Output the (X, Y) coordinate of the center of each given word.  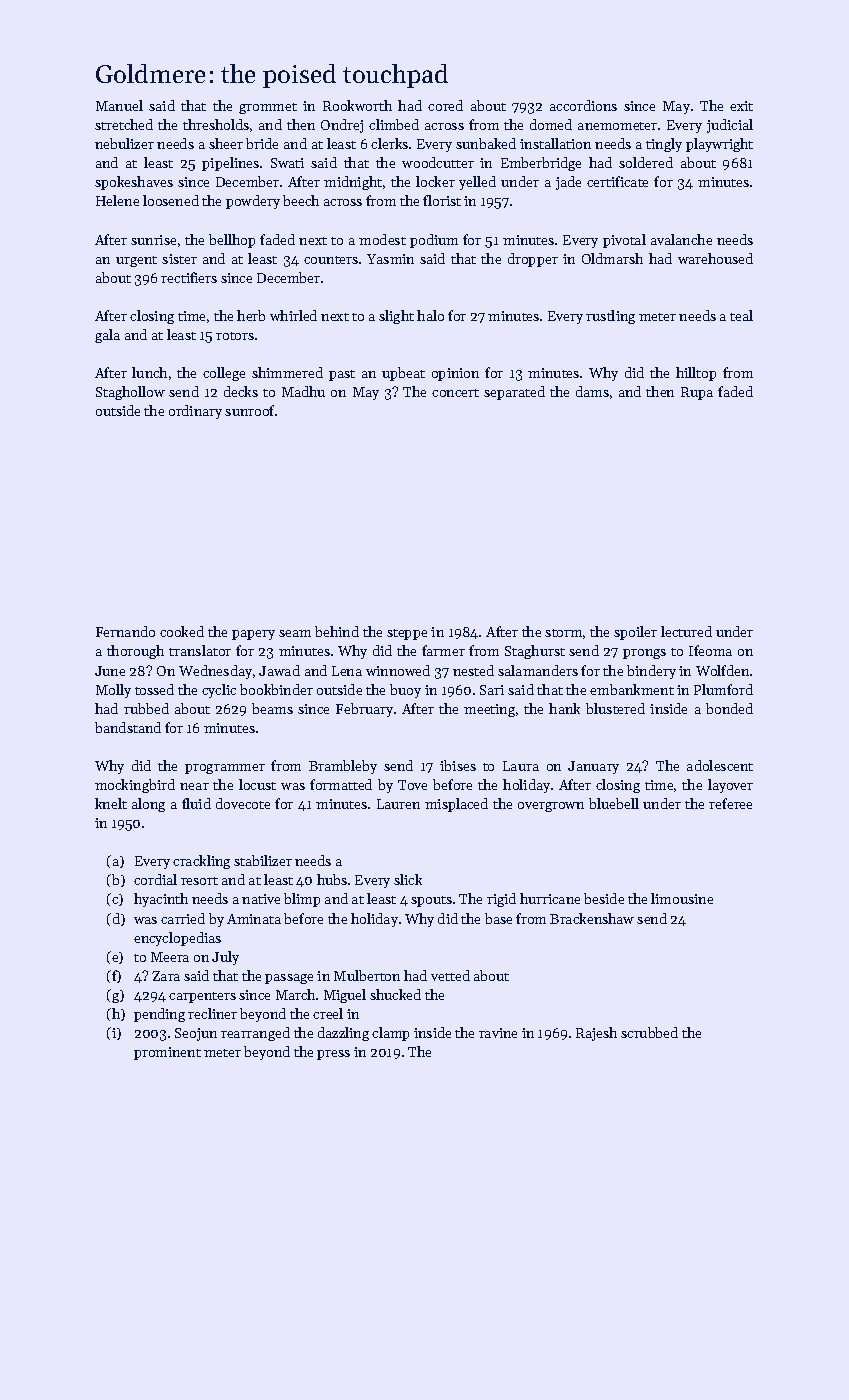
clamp (390, 1034)
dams (592, 391)
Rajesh (596, 1034)
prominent (167, 1053)
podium (434, 241)
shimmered (287, 372)
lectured (686, 631)
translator (200, 650)
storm (563, 633)
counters (331, 260)
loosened (171, 200)
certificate (617, 181)
